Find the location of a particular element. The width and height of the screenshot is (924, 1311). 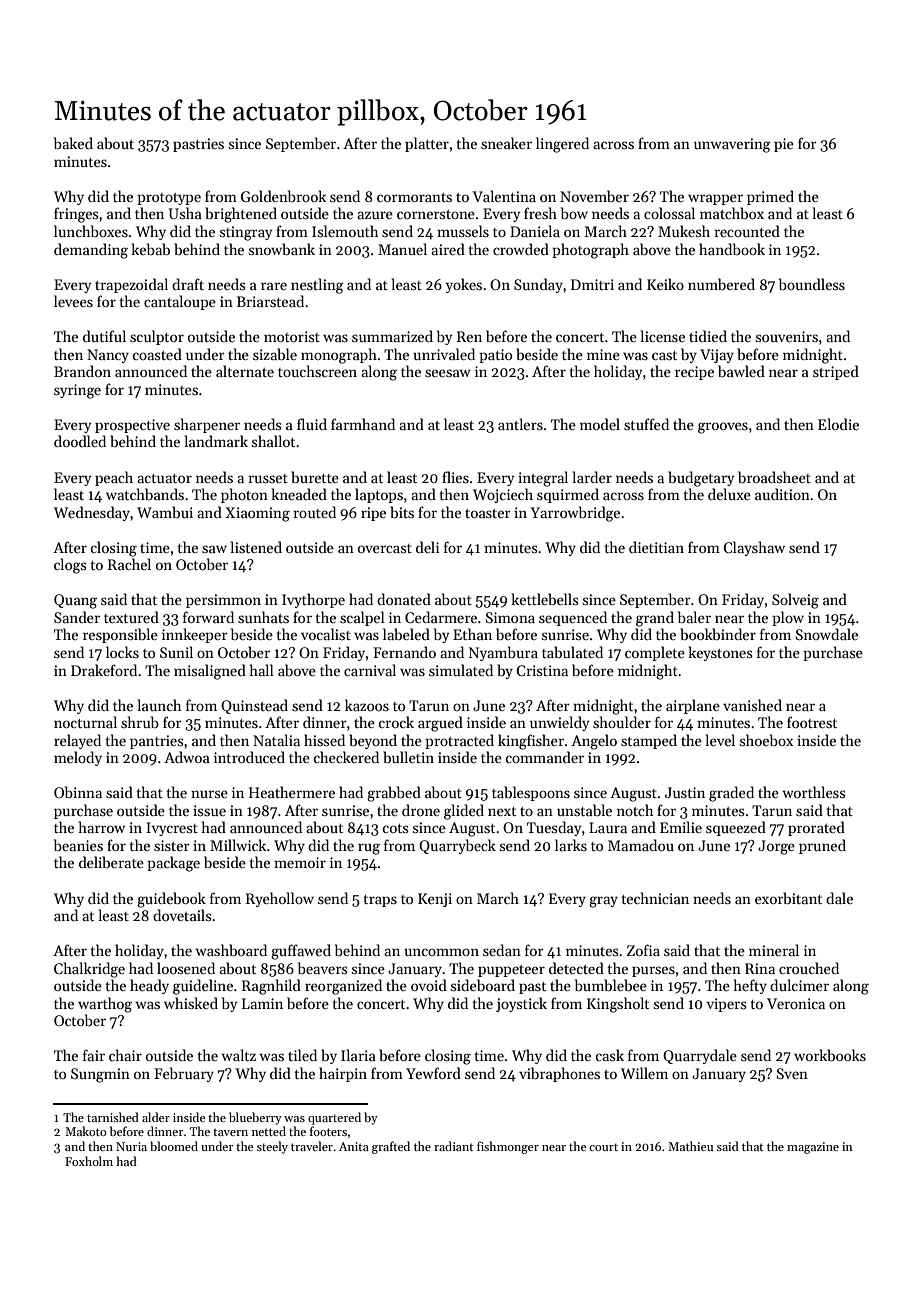

sneaker is located at coordinates (506, 143).
